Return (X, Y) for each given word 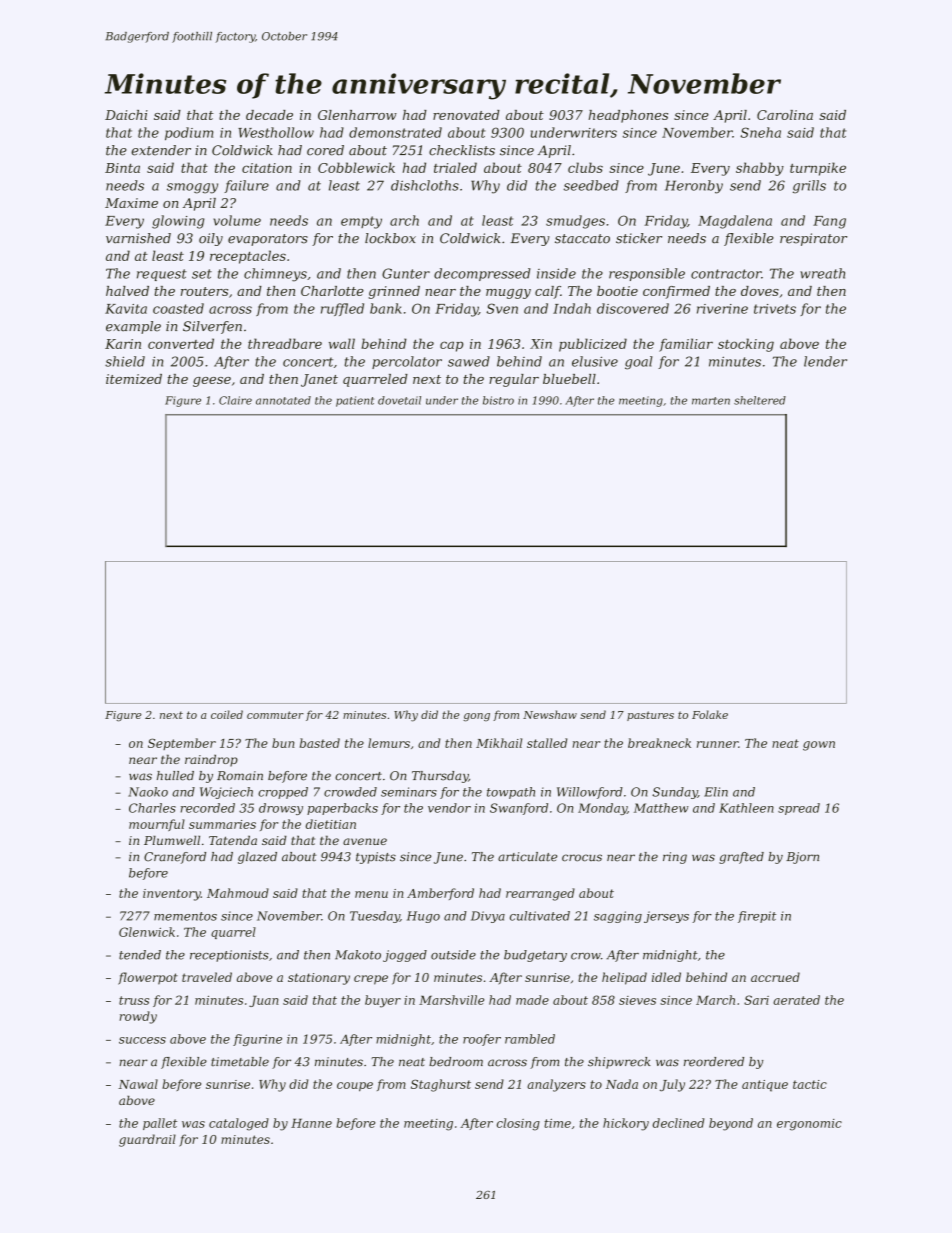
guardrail (147, 1140)
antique (765, 1086)
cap (451, 346)
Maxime (131, 203)
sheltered (760, 400)
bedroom (456, 1062)
